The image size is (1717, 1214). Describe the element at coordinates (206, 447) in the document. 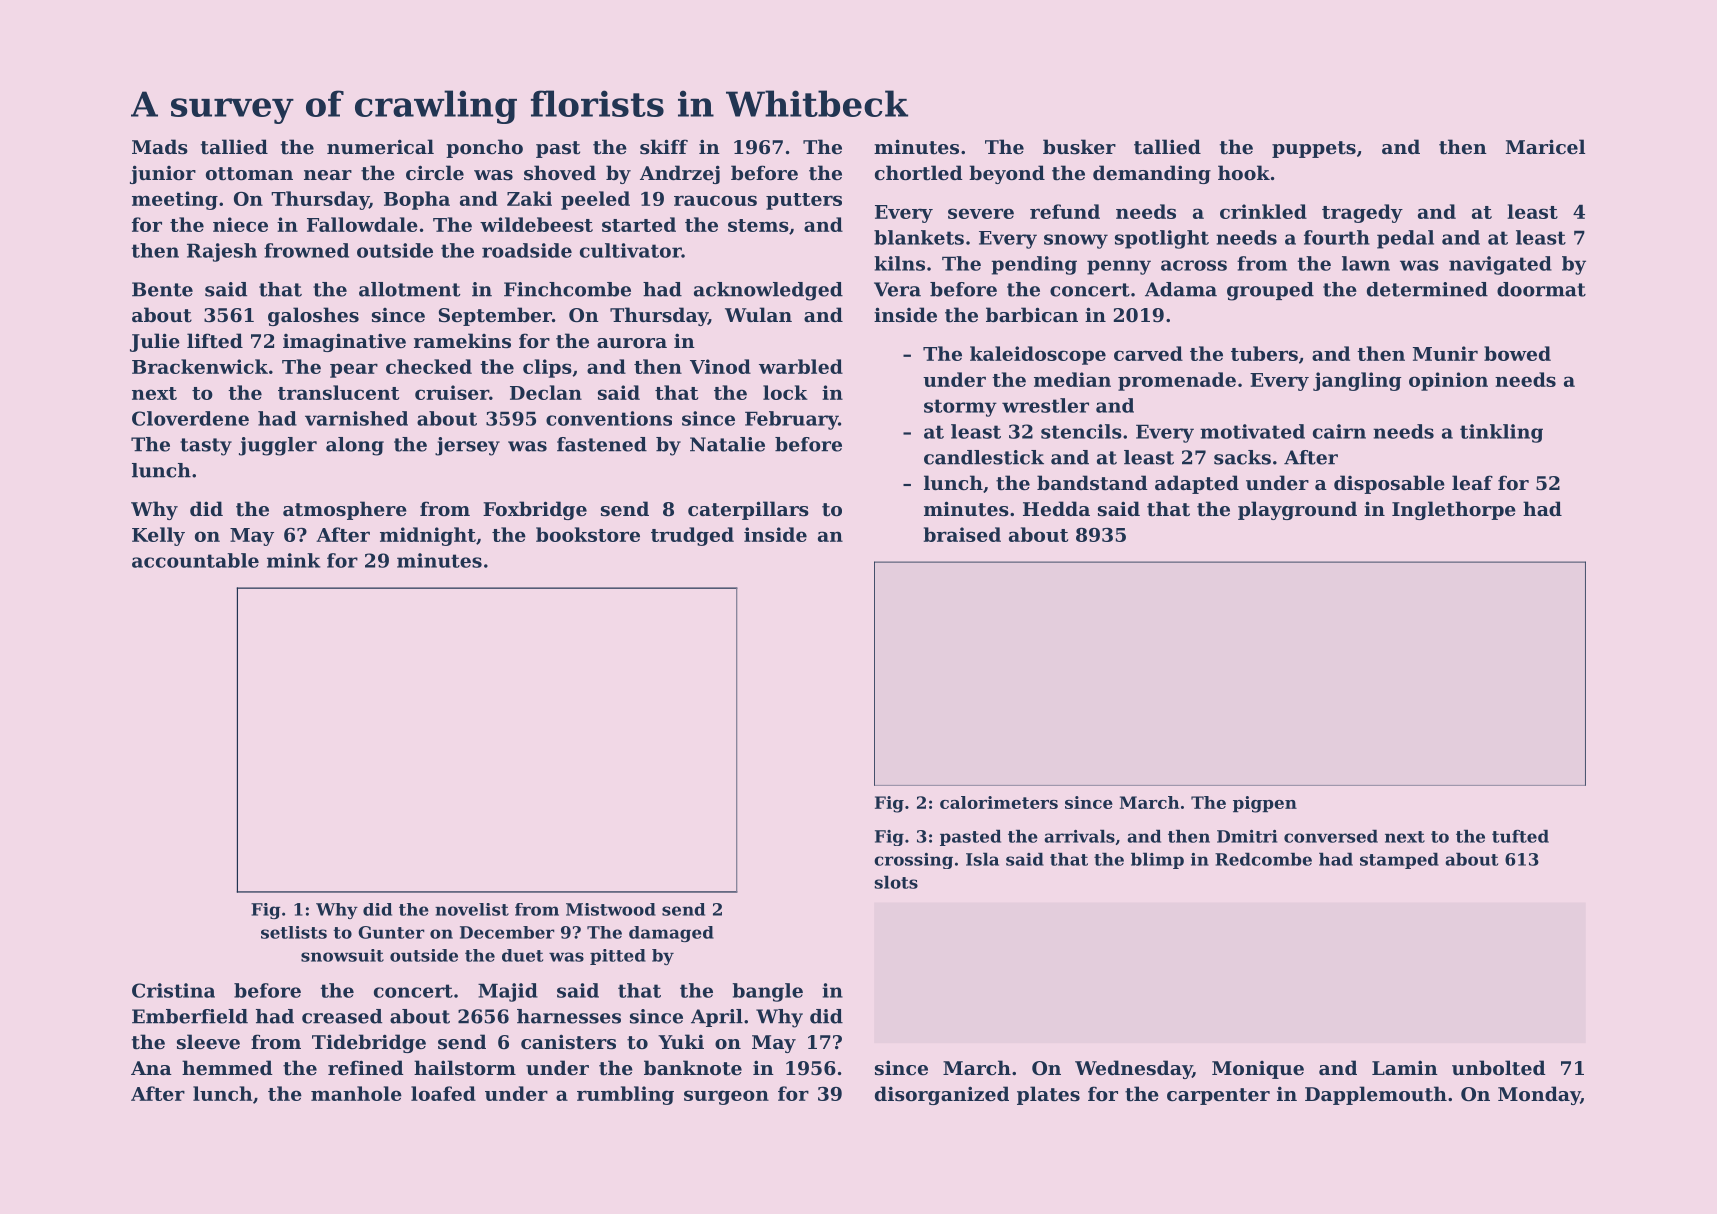

I see `tasty` at that location.
